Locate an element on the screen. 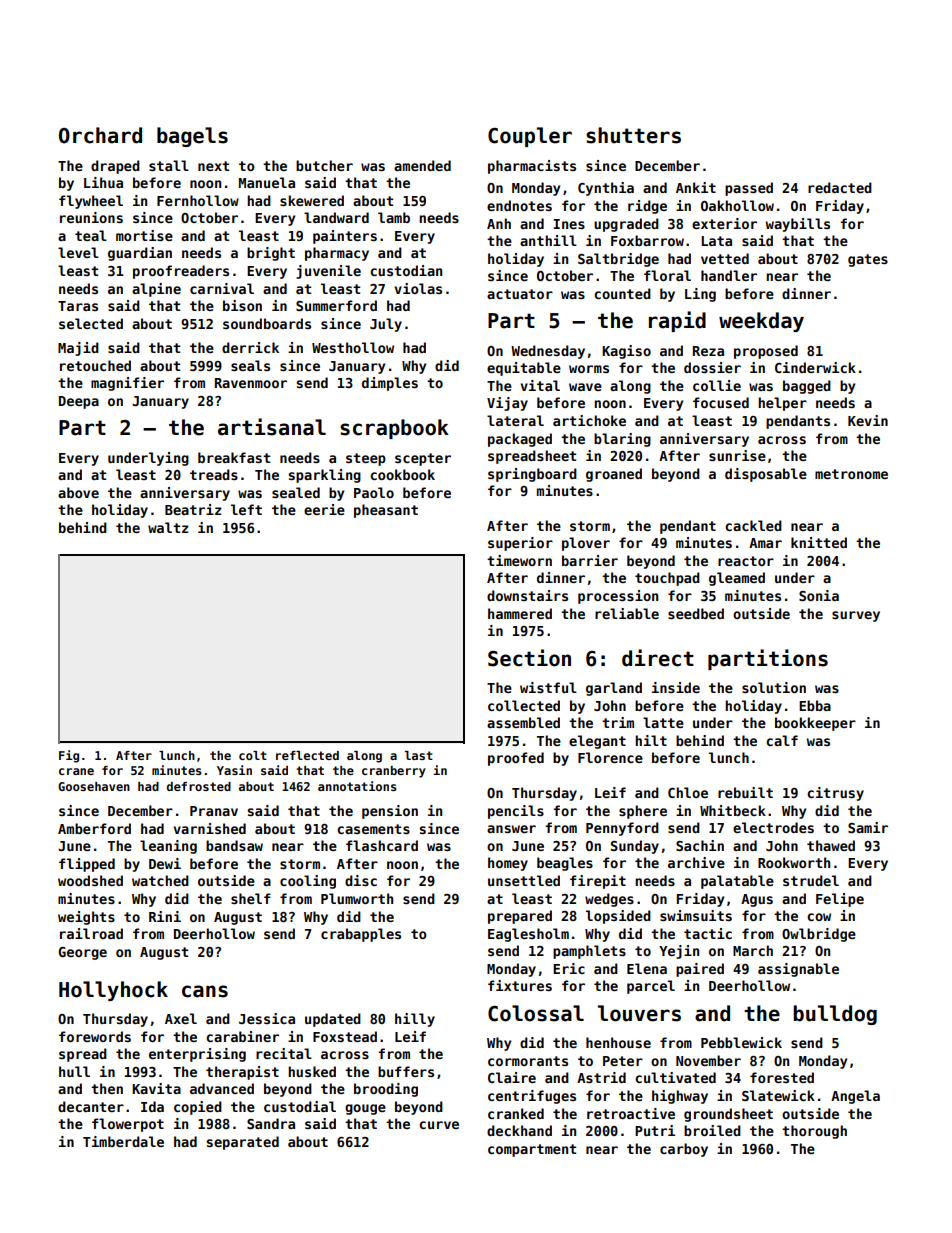 The height and width of the screenshot is (1233, 952). Lihua is located at coordinates (103, 182).
